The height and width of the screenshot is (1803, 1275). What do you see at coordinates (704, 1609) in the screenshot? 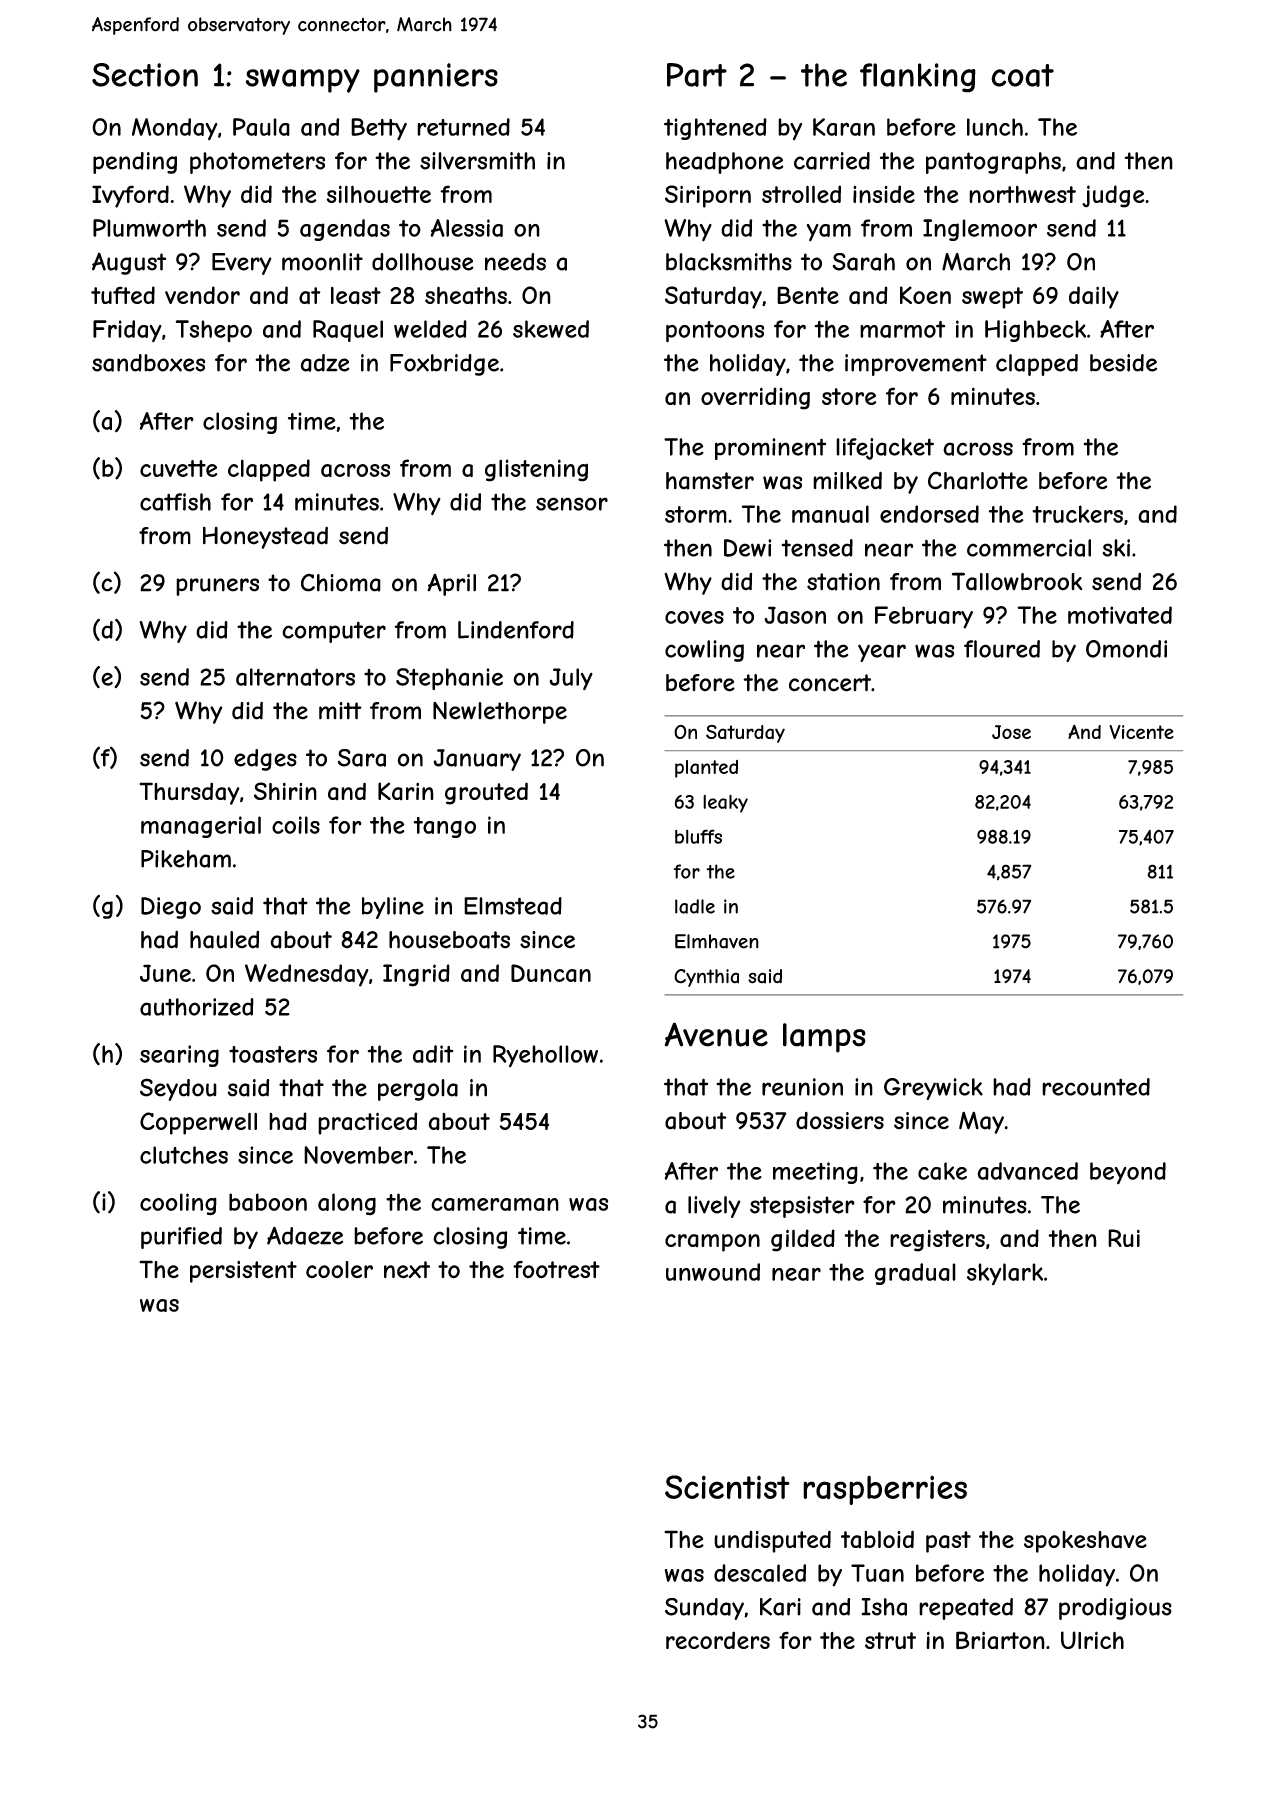
I see `Sunday` at bounding box center [704, 1609].
